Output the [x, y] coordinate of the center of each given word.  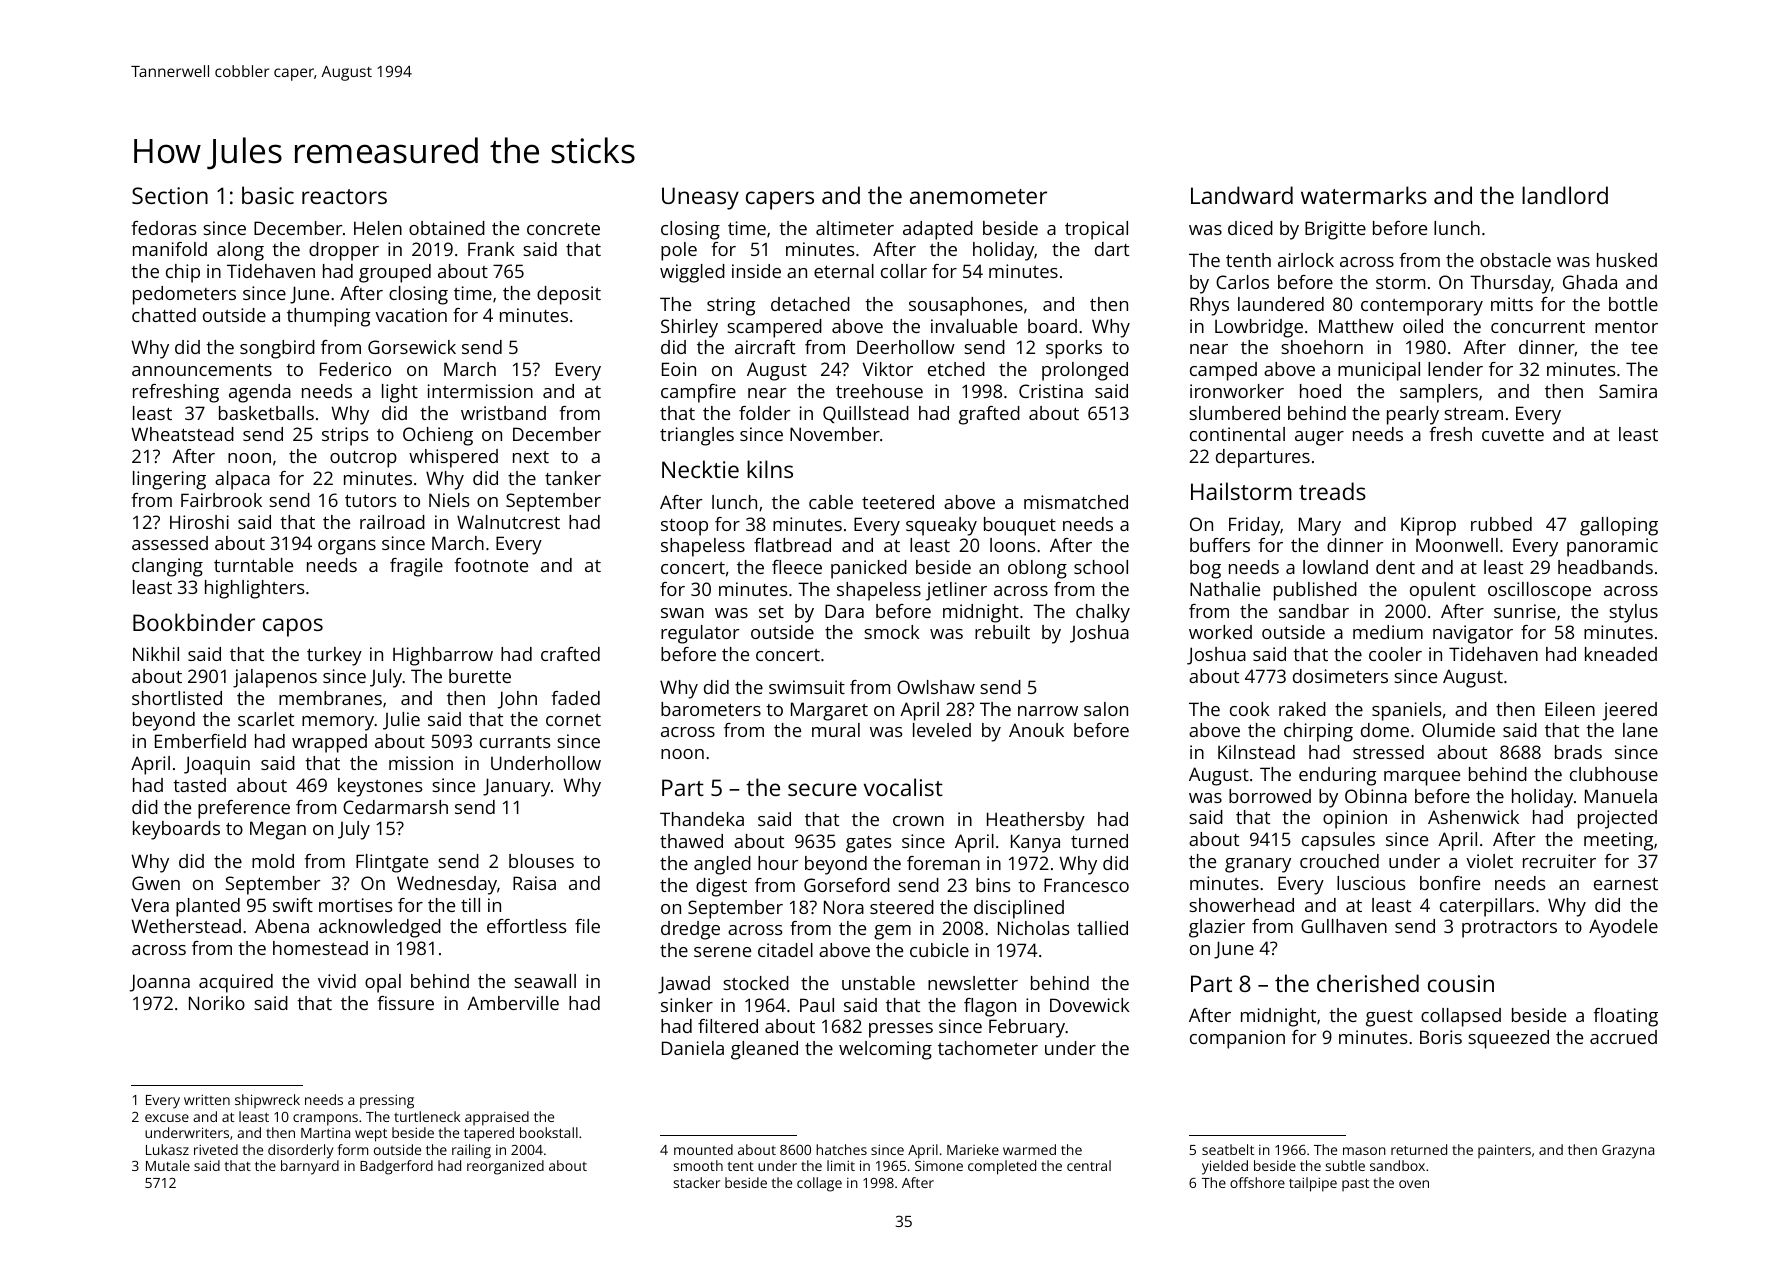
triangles [697, 436]
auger [1319, 438]
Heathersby [1036, 821]
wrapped [329, 743]
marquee [1422, 778]
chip [183, 273]
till [470, 905]
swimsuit [807, 687]
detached [810, 304]
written [207, 1099]
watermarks [1364, 195]
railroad [392, 522]
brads [1578, 752]
